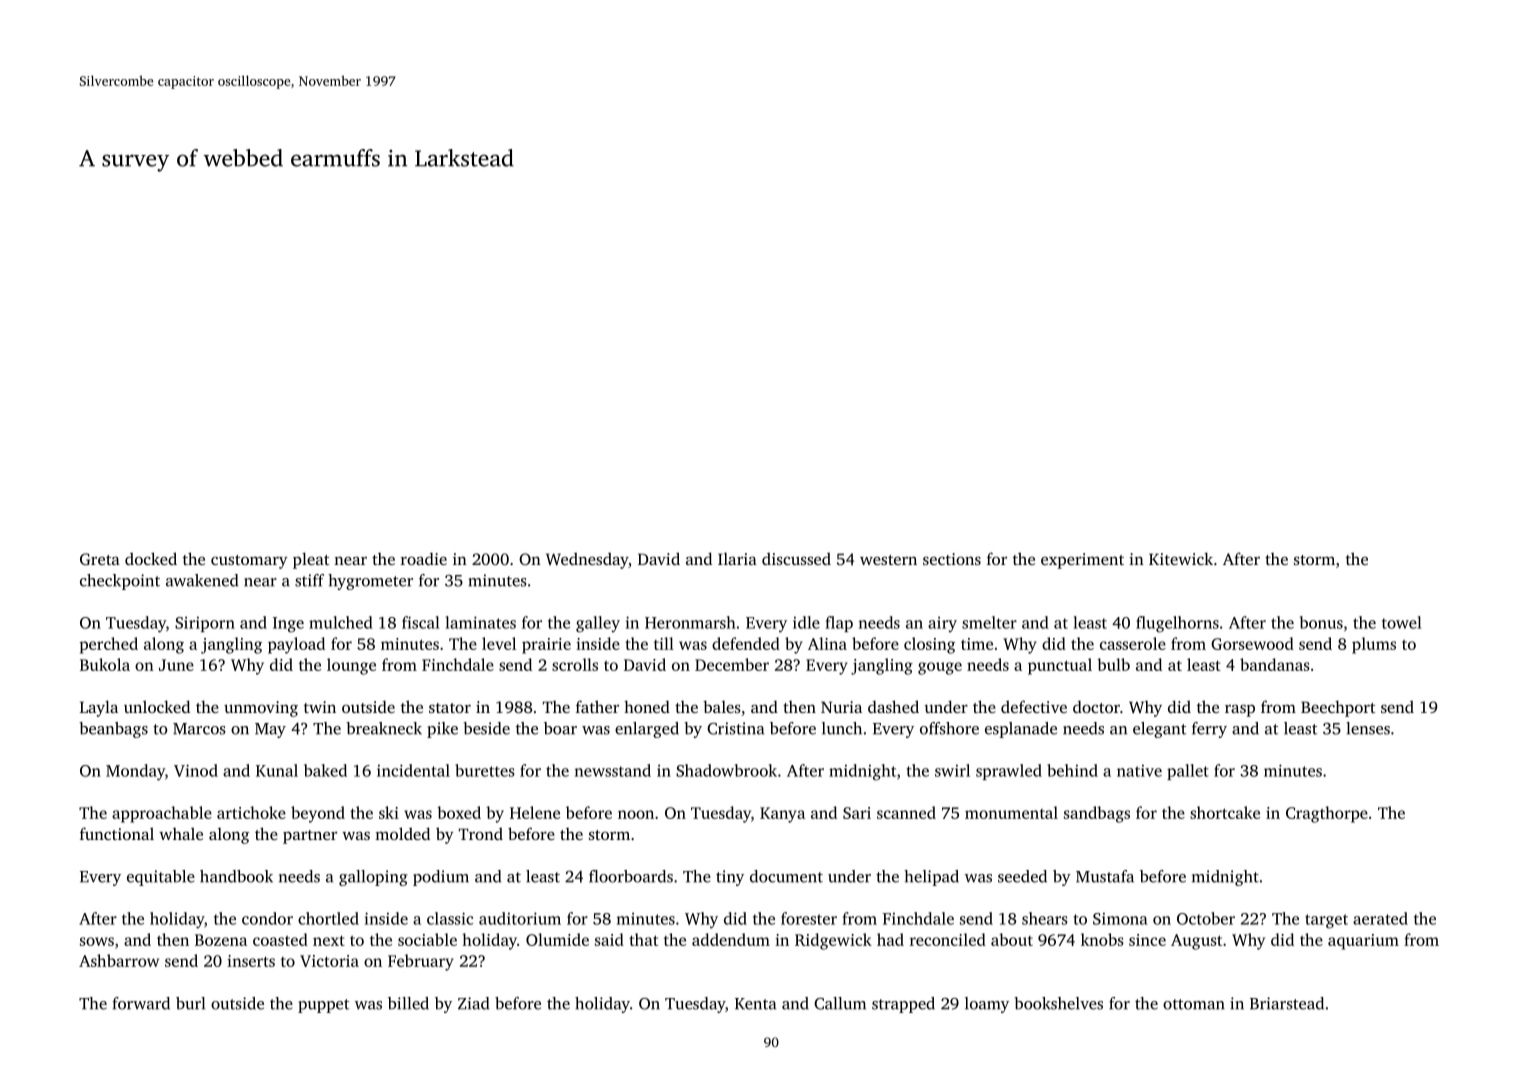 The image size is (1527, 1080). I want to click on Bozena, so click(221, 940).
